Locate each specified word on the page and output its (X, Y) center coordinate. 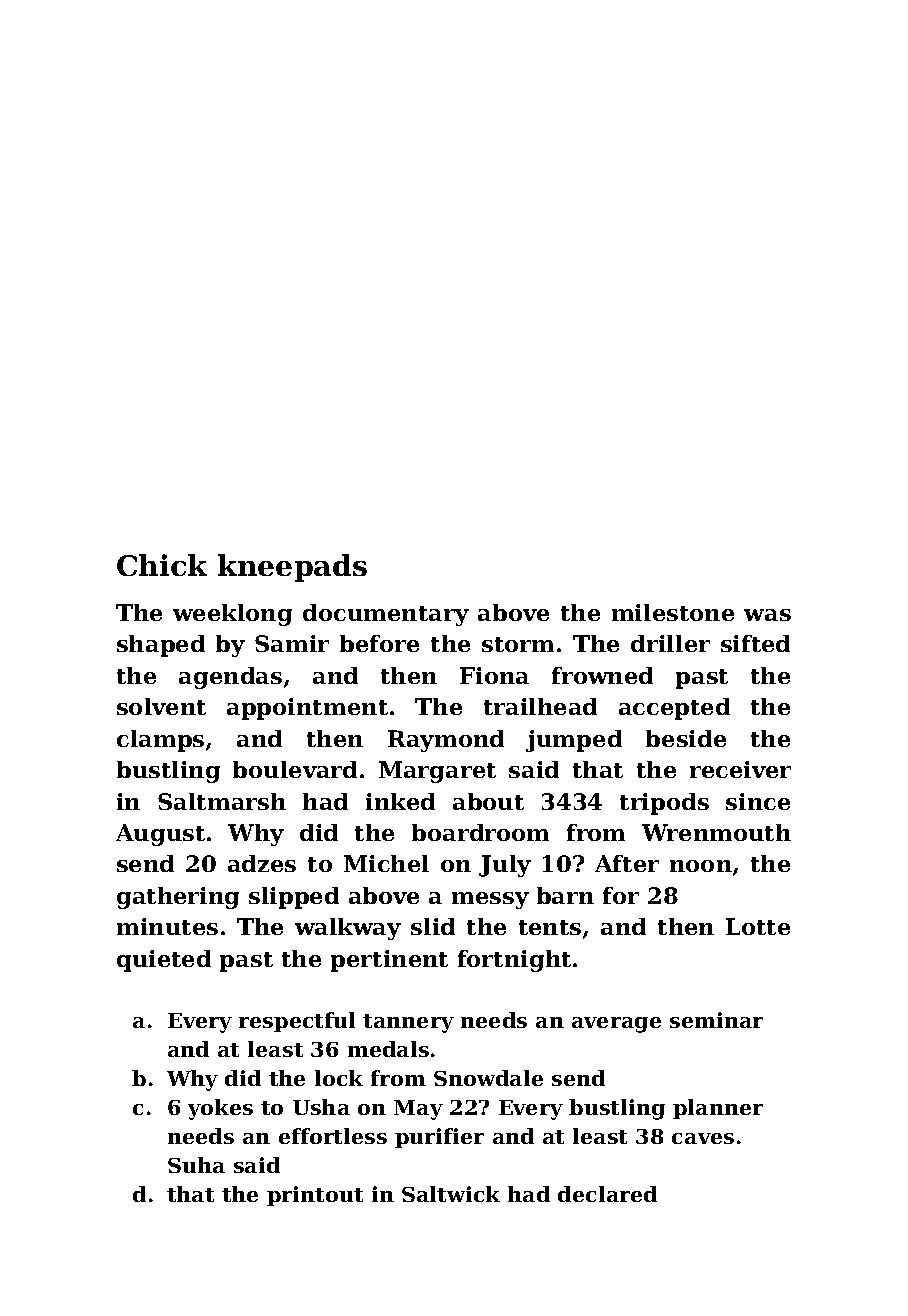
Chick (162, 565)
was (767, 615)
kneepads (292, 568)
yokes (220, 1109)
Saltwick (451, 1194)
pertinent (389, 961)
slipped (294, 898)
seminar (716, 1020)
